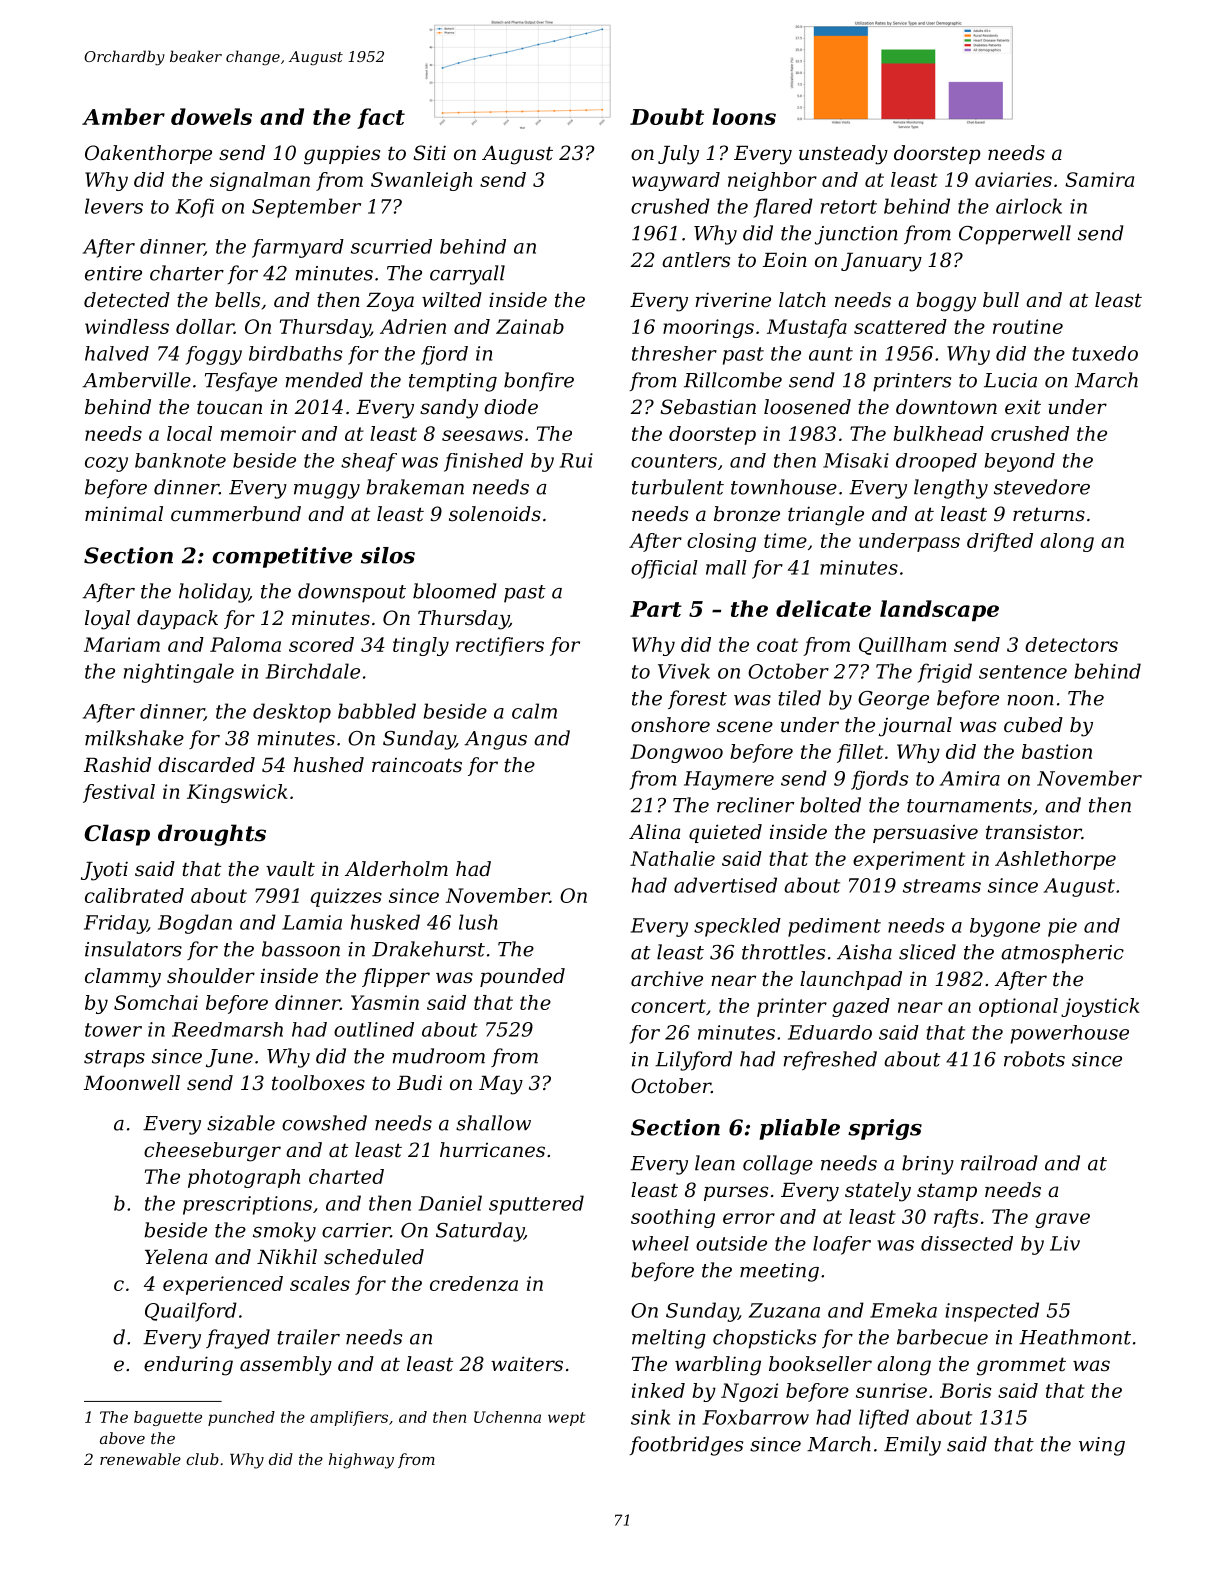  What do you see at coordinates (176, 1257) in the screenshot?
I see `Yelena` at bounding box center [176, 1257].
